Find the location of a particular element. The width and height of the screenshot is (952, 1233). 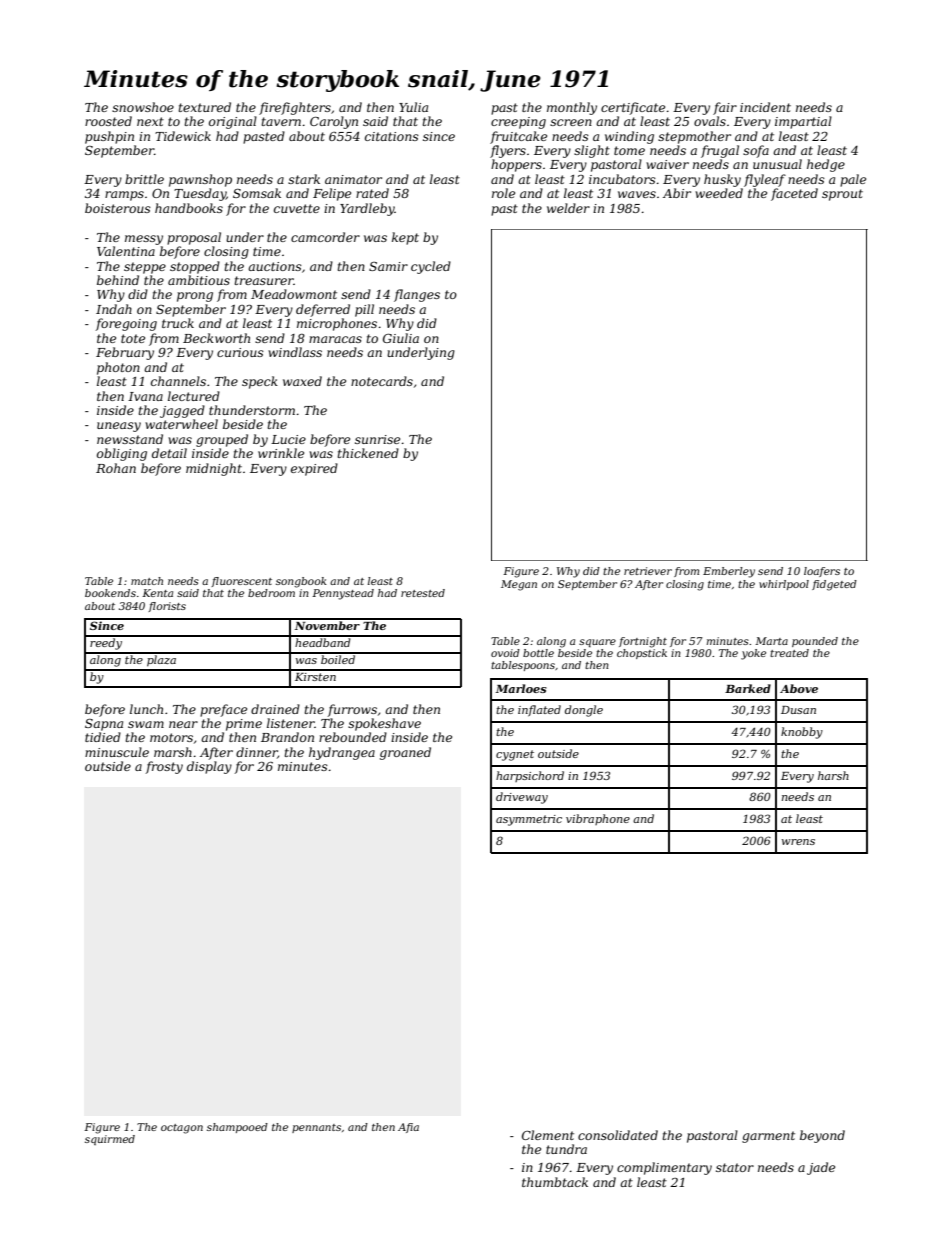

jade is located at coordinates (821, 1168).
